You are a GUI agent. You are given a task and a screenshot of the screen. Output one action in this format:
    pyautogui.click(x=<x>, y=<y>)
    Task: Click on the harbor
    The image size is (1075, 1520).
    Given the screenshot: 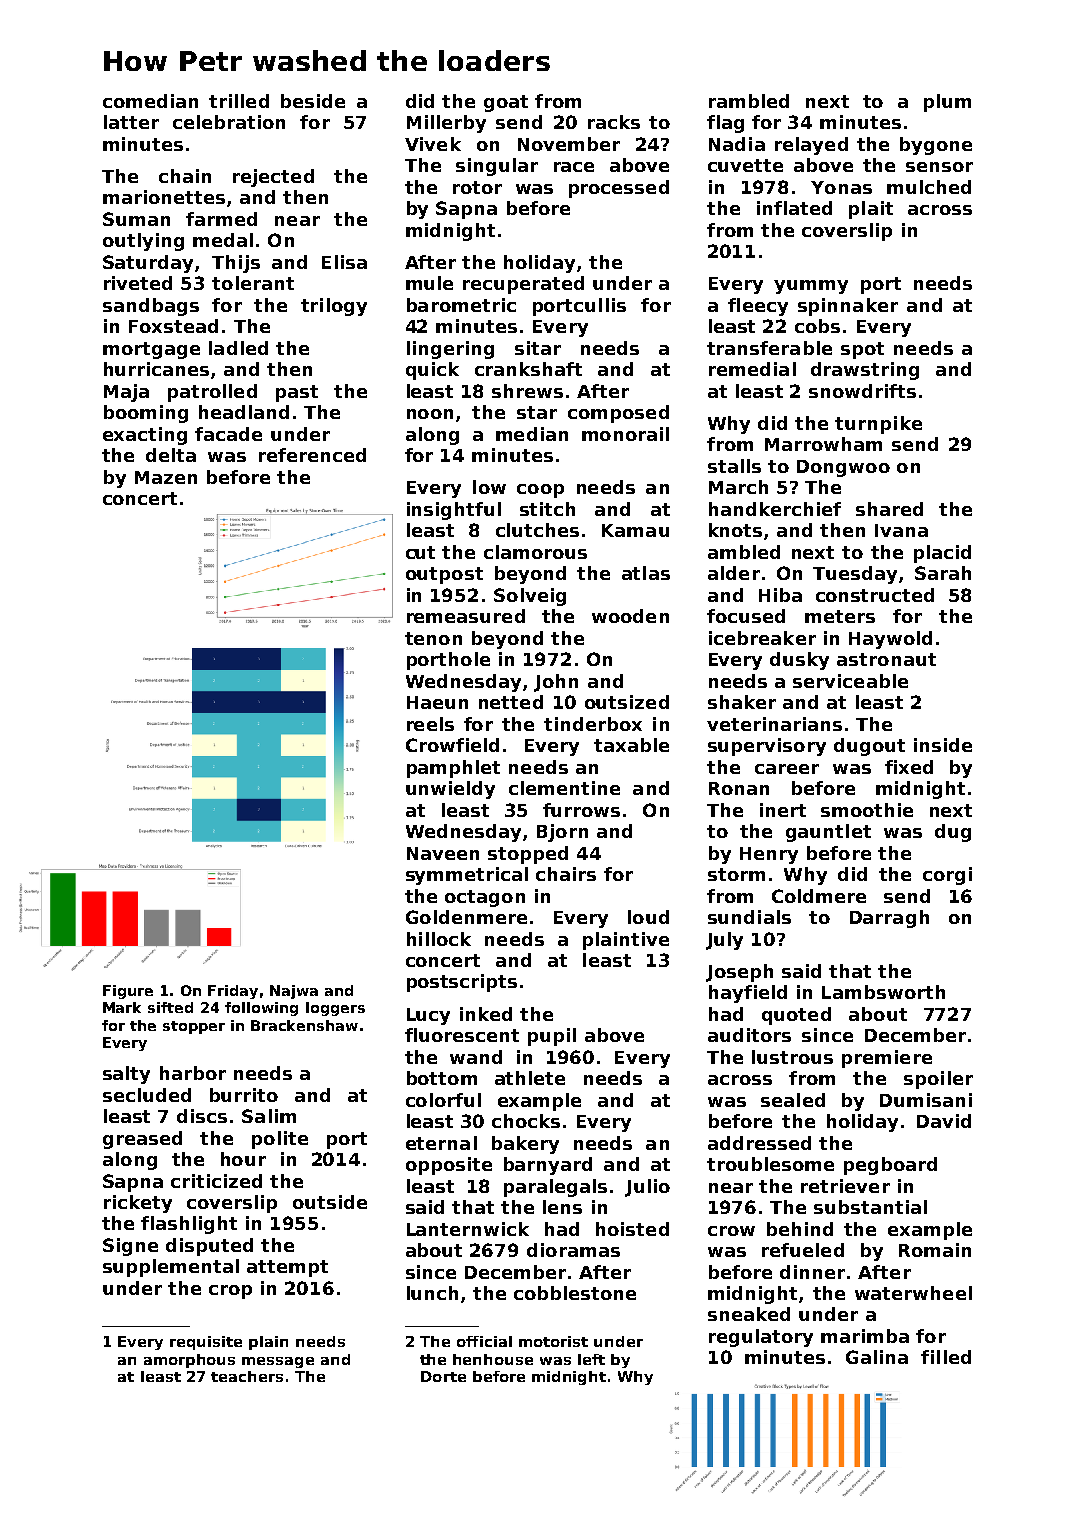 What is the action you would take?
    pyautogui.click(x=193, y=1073)
